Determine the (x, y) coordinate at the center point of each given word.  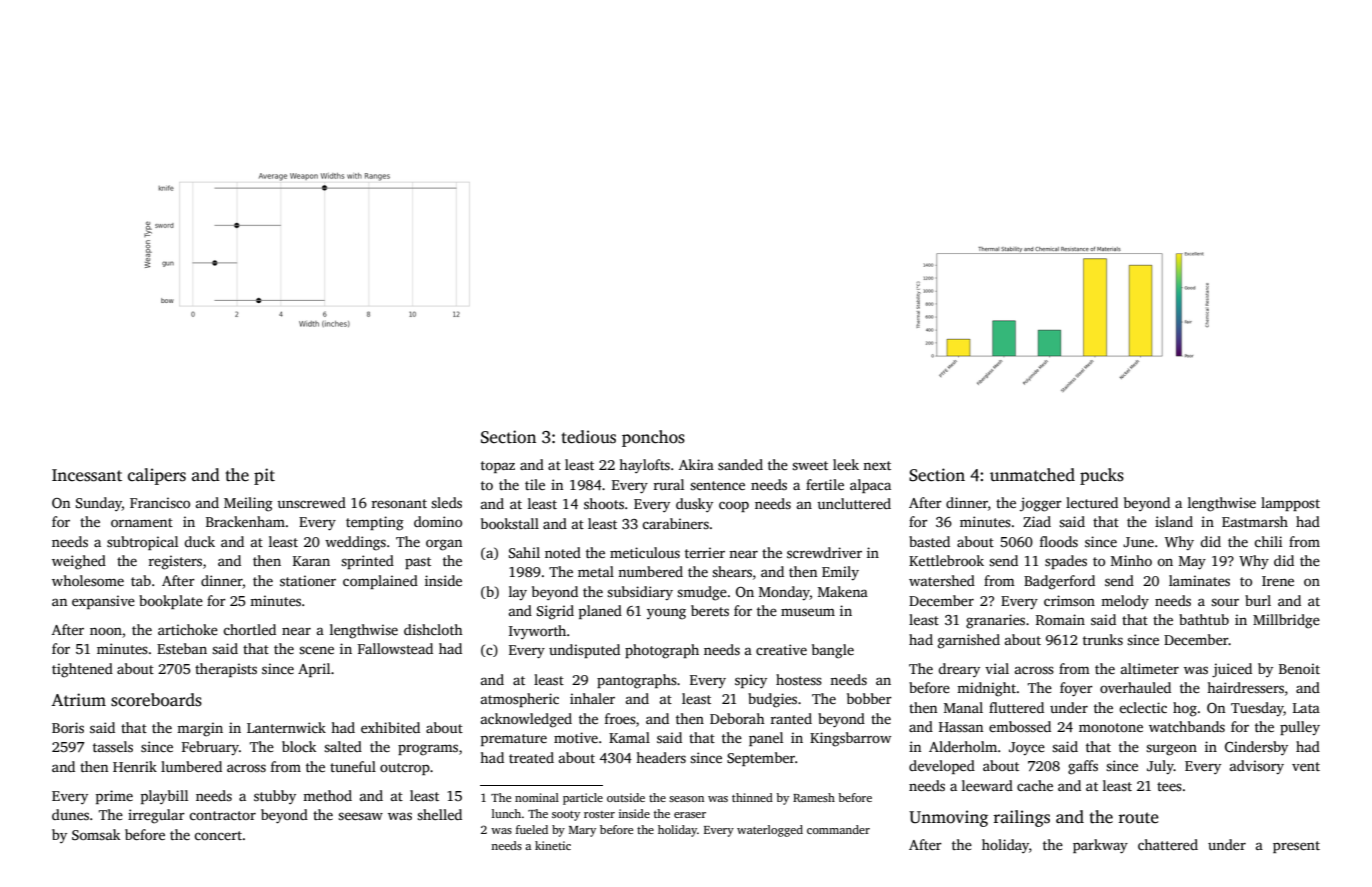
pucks (1102, 476)
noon (106, 631)
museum (808, 612)
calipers (157, 476)
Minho (1131, 560)
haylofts (644, 466)
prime (114, 797)
